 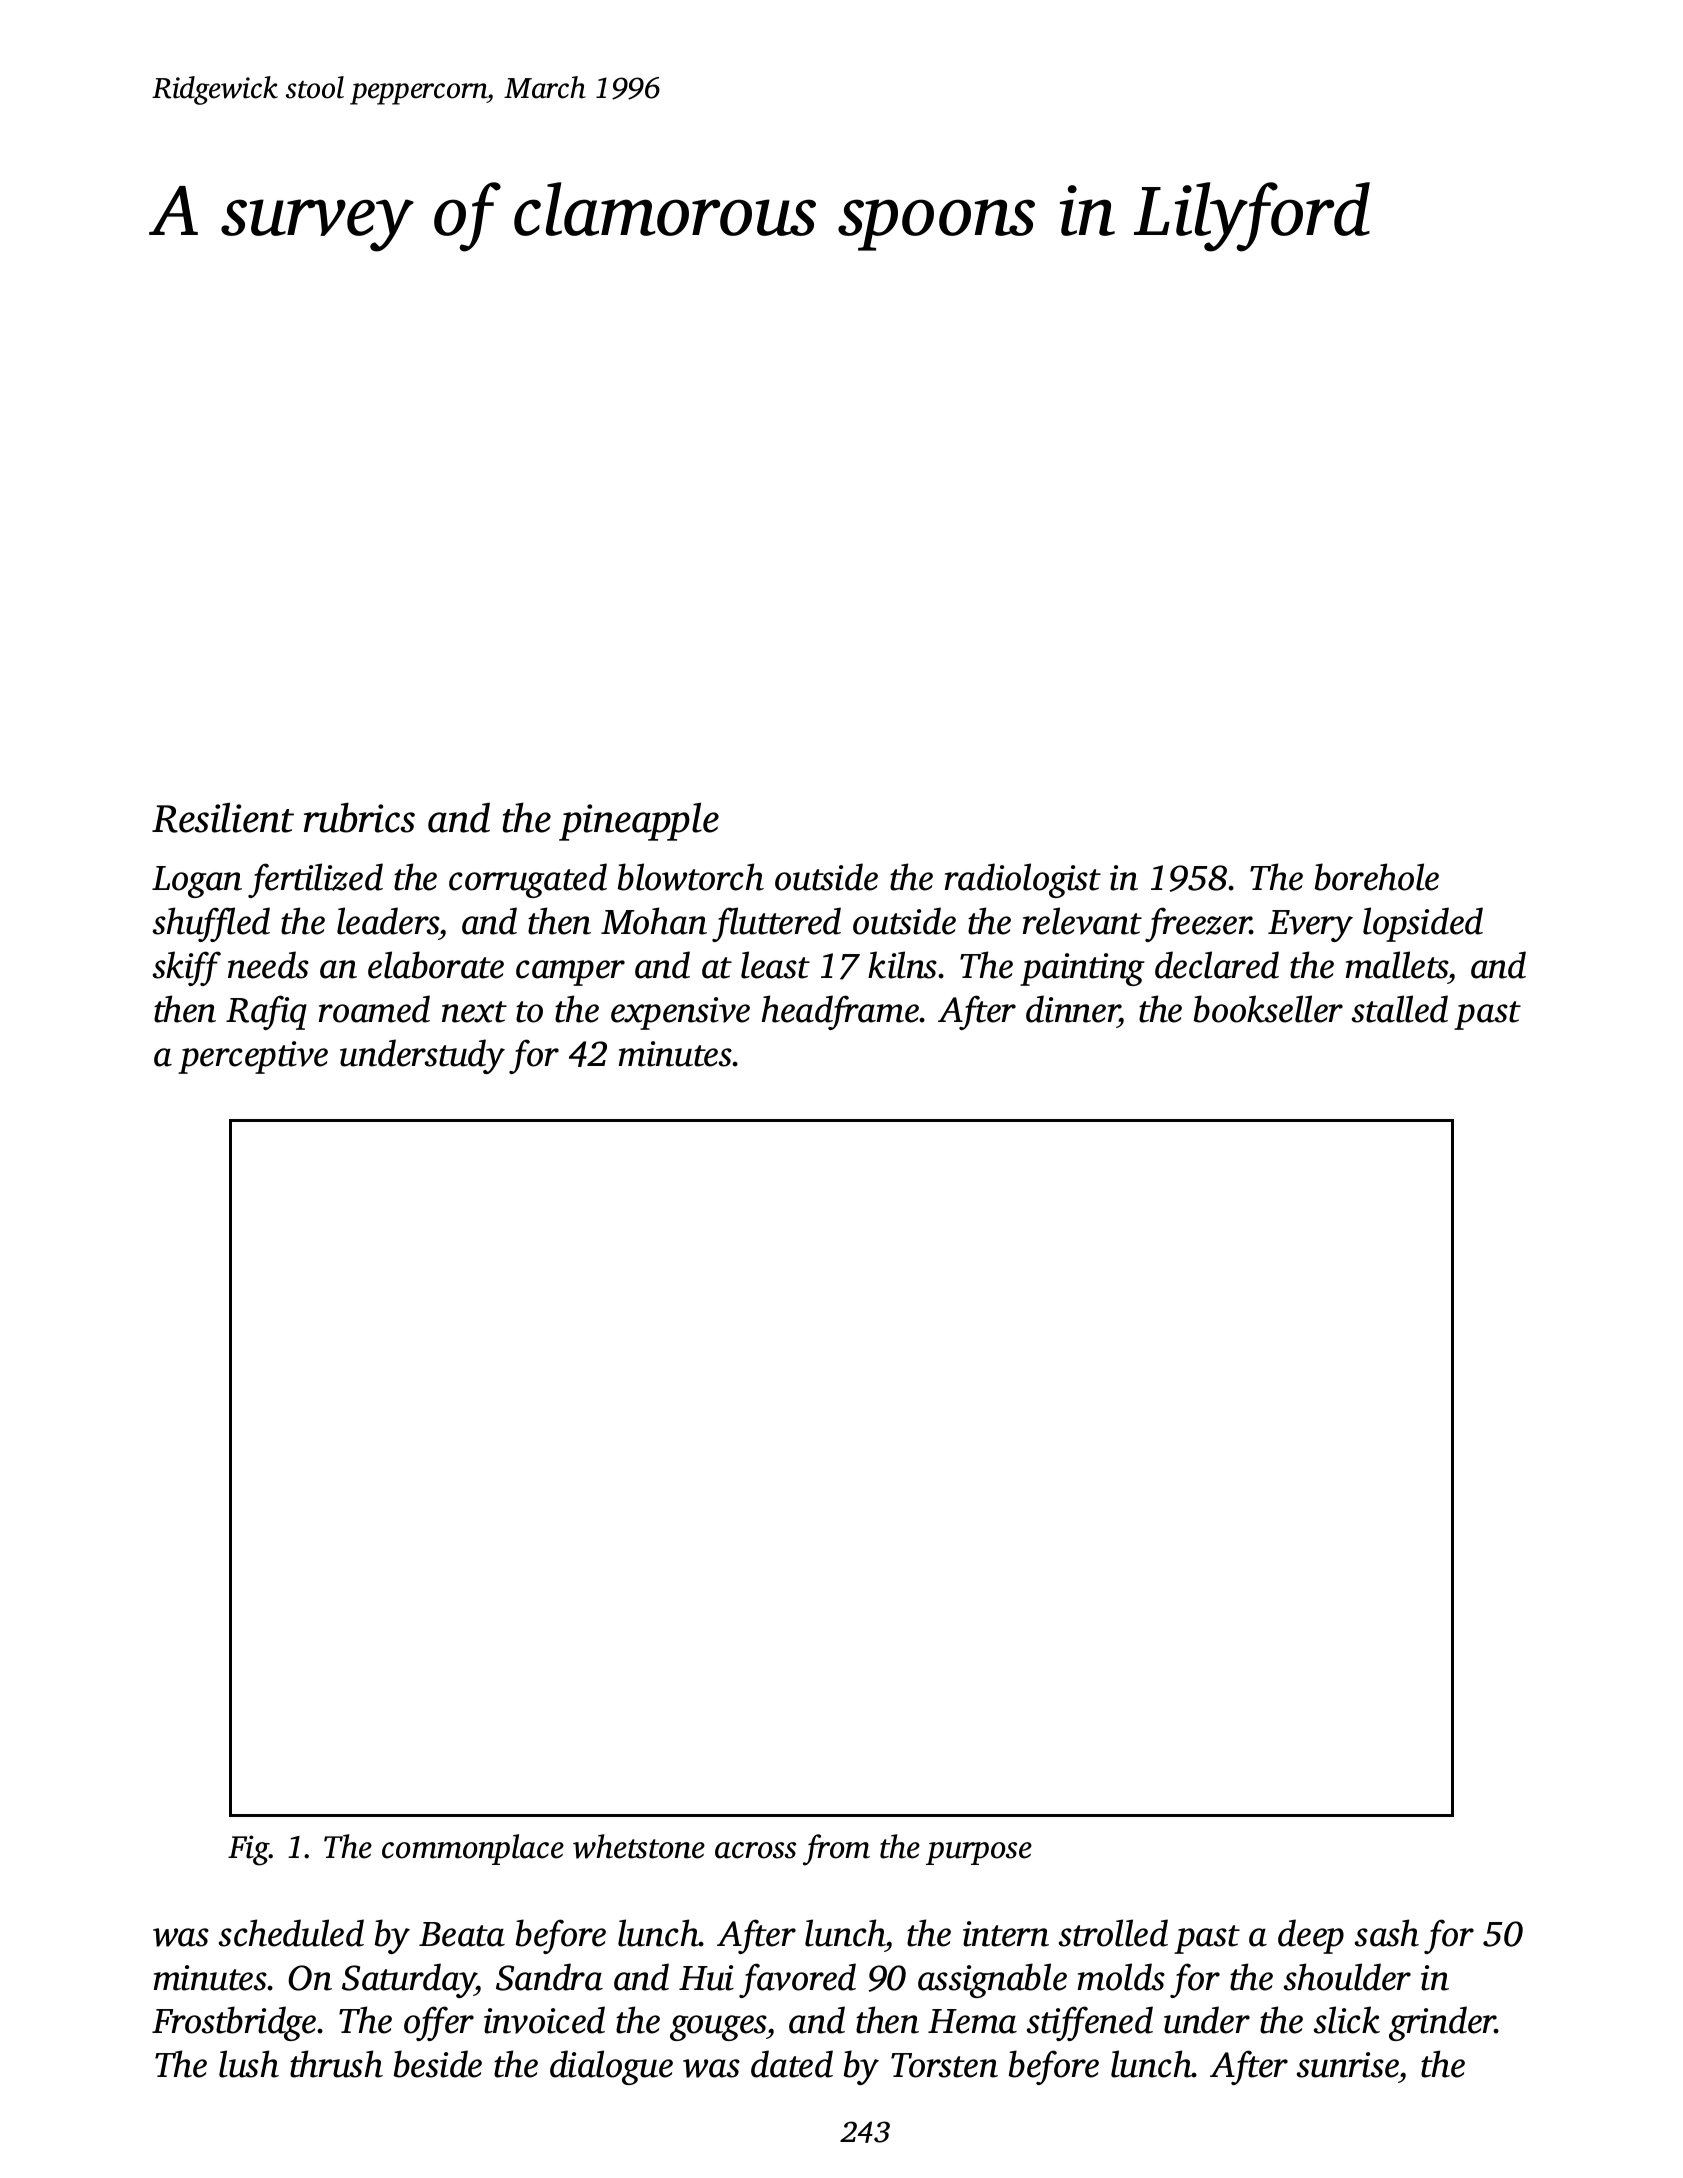 I want to click on scheduled, so click(x=291, y=1933).
